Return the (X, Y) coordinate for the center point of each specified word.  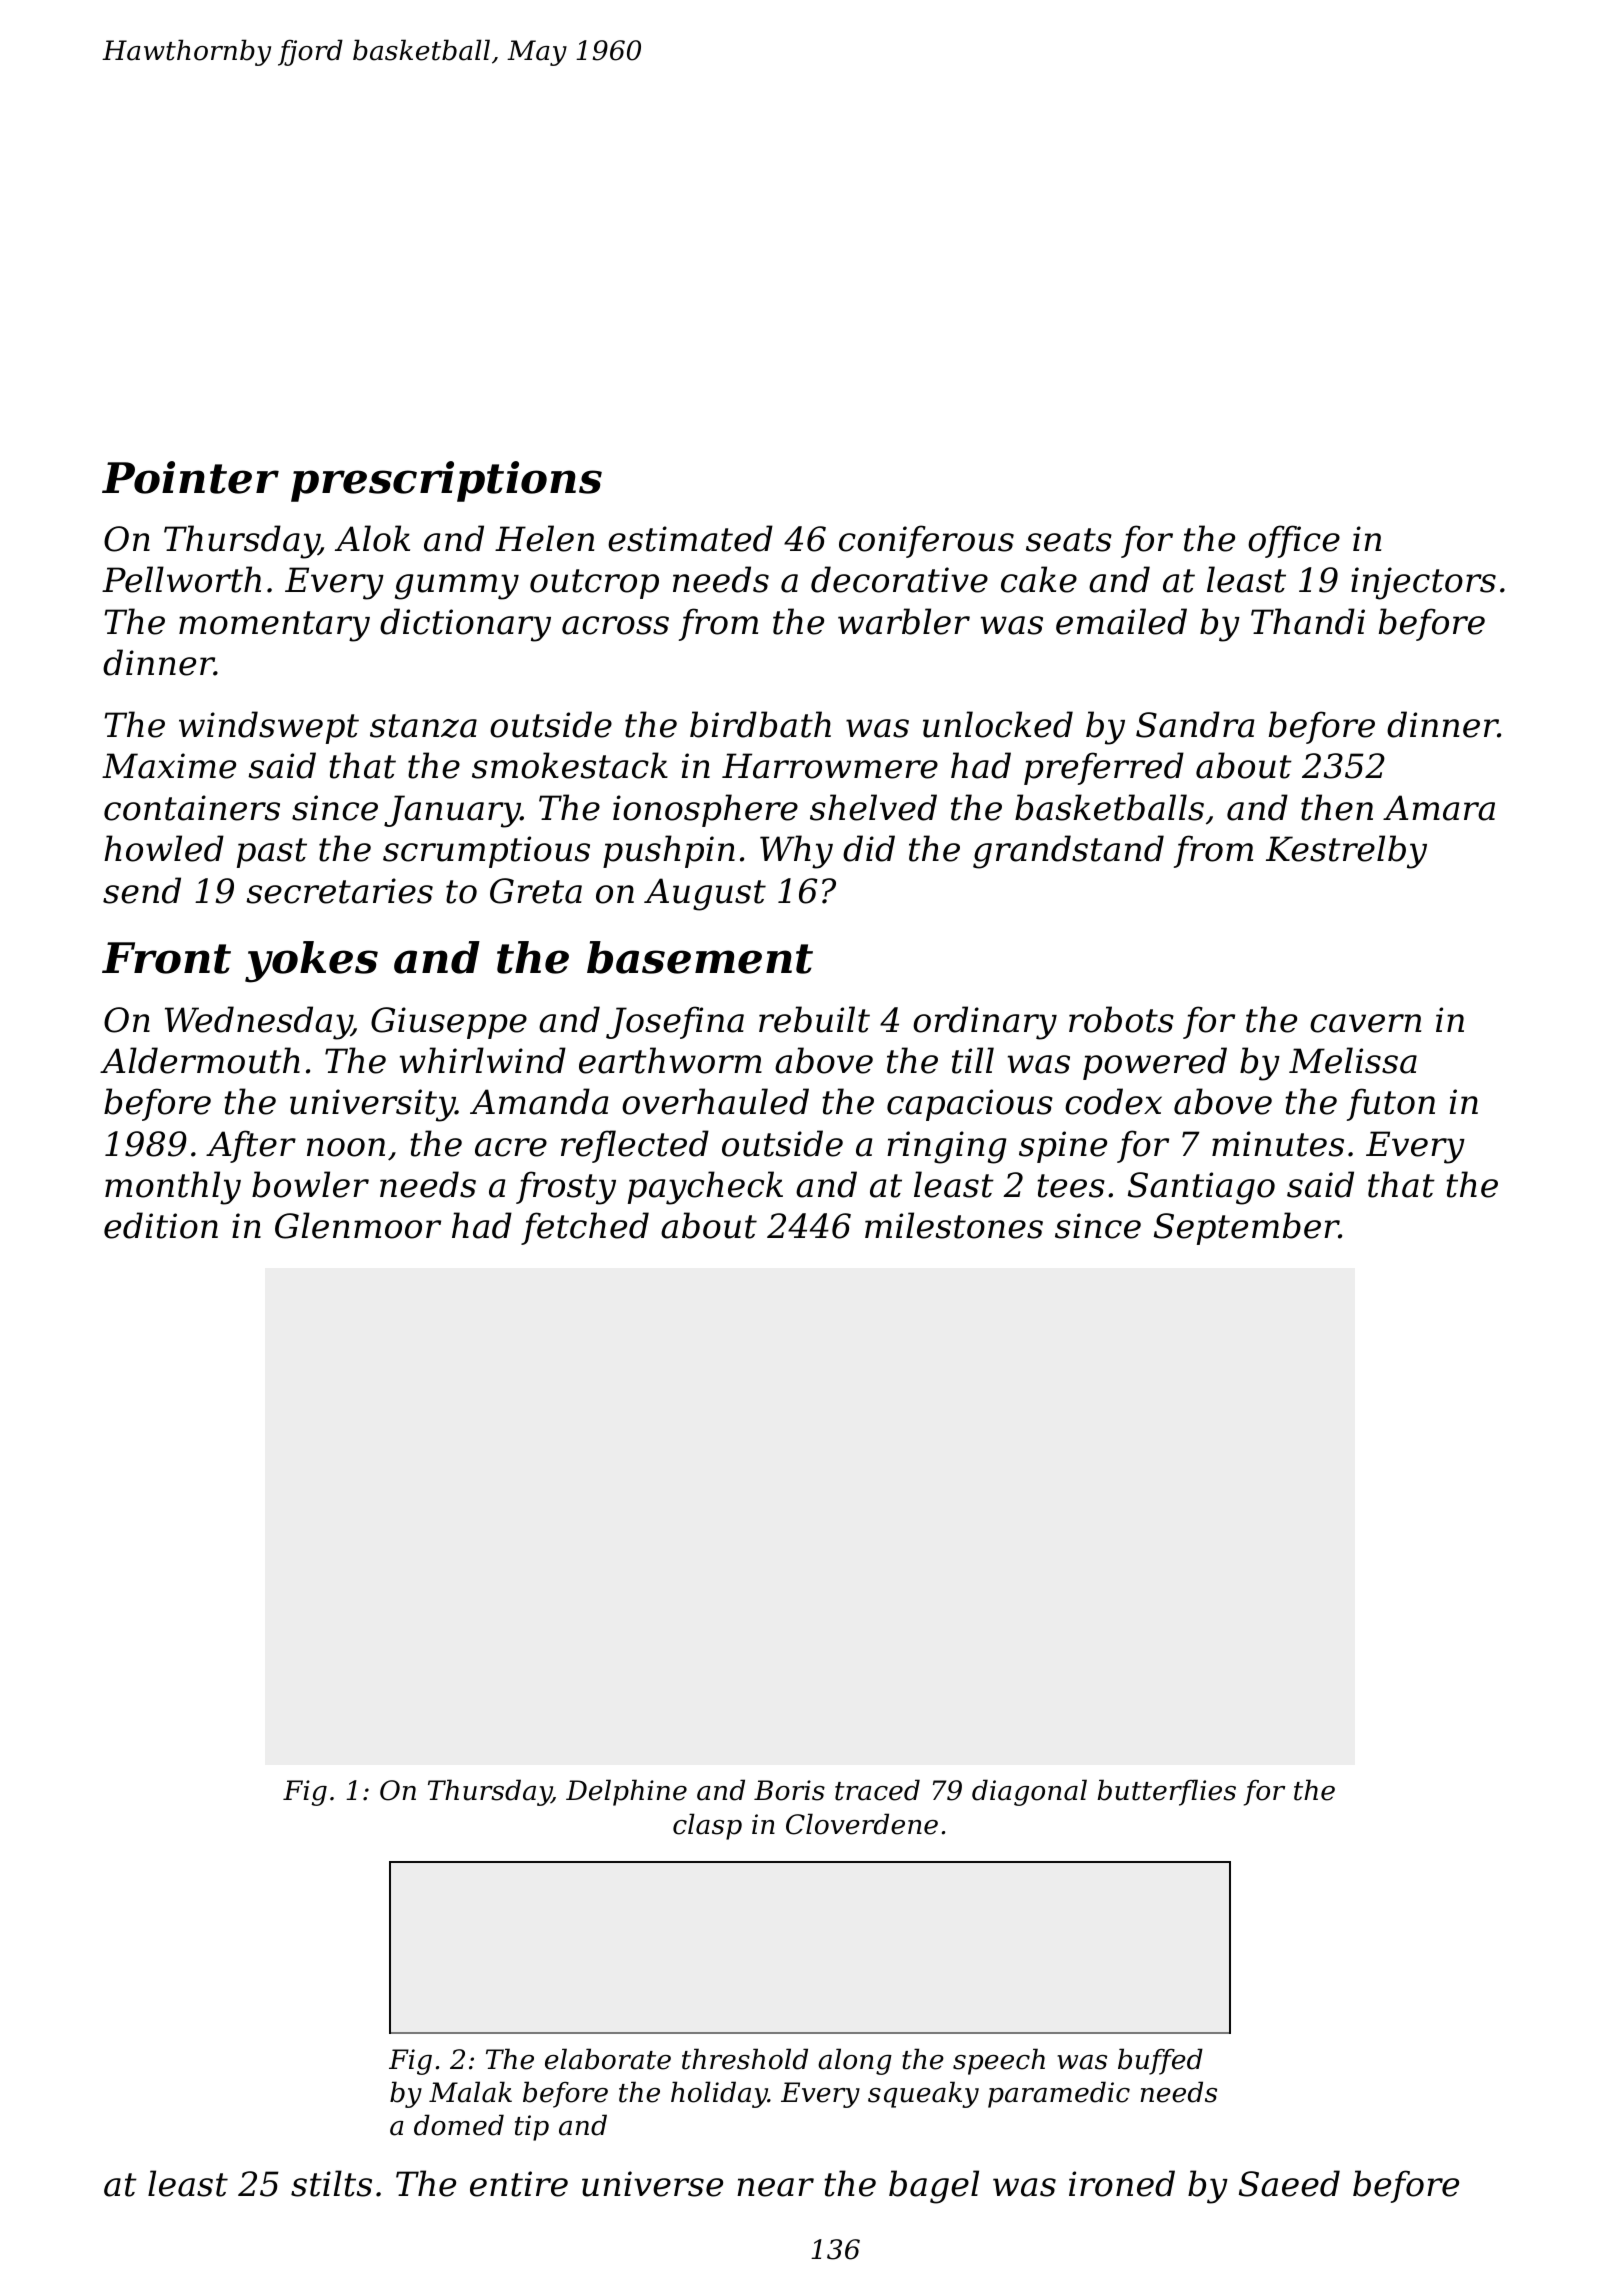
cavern (1365, 1023)
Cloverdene (862, 1824)
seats (1069, 540)
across (615, 625)
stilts (331, 2183)
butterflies (1166, 1792)
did (869, 848)
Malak (470, 2092)
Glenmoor (358, 1225)
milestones (954, 1225)
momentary (274, 626)
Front (166, 958)
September (1246, 1228)
